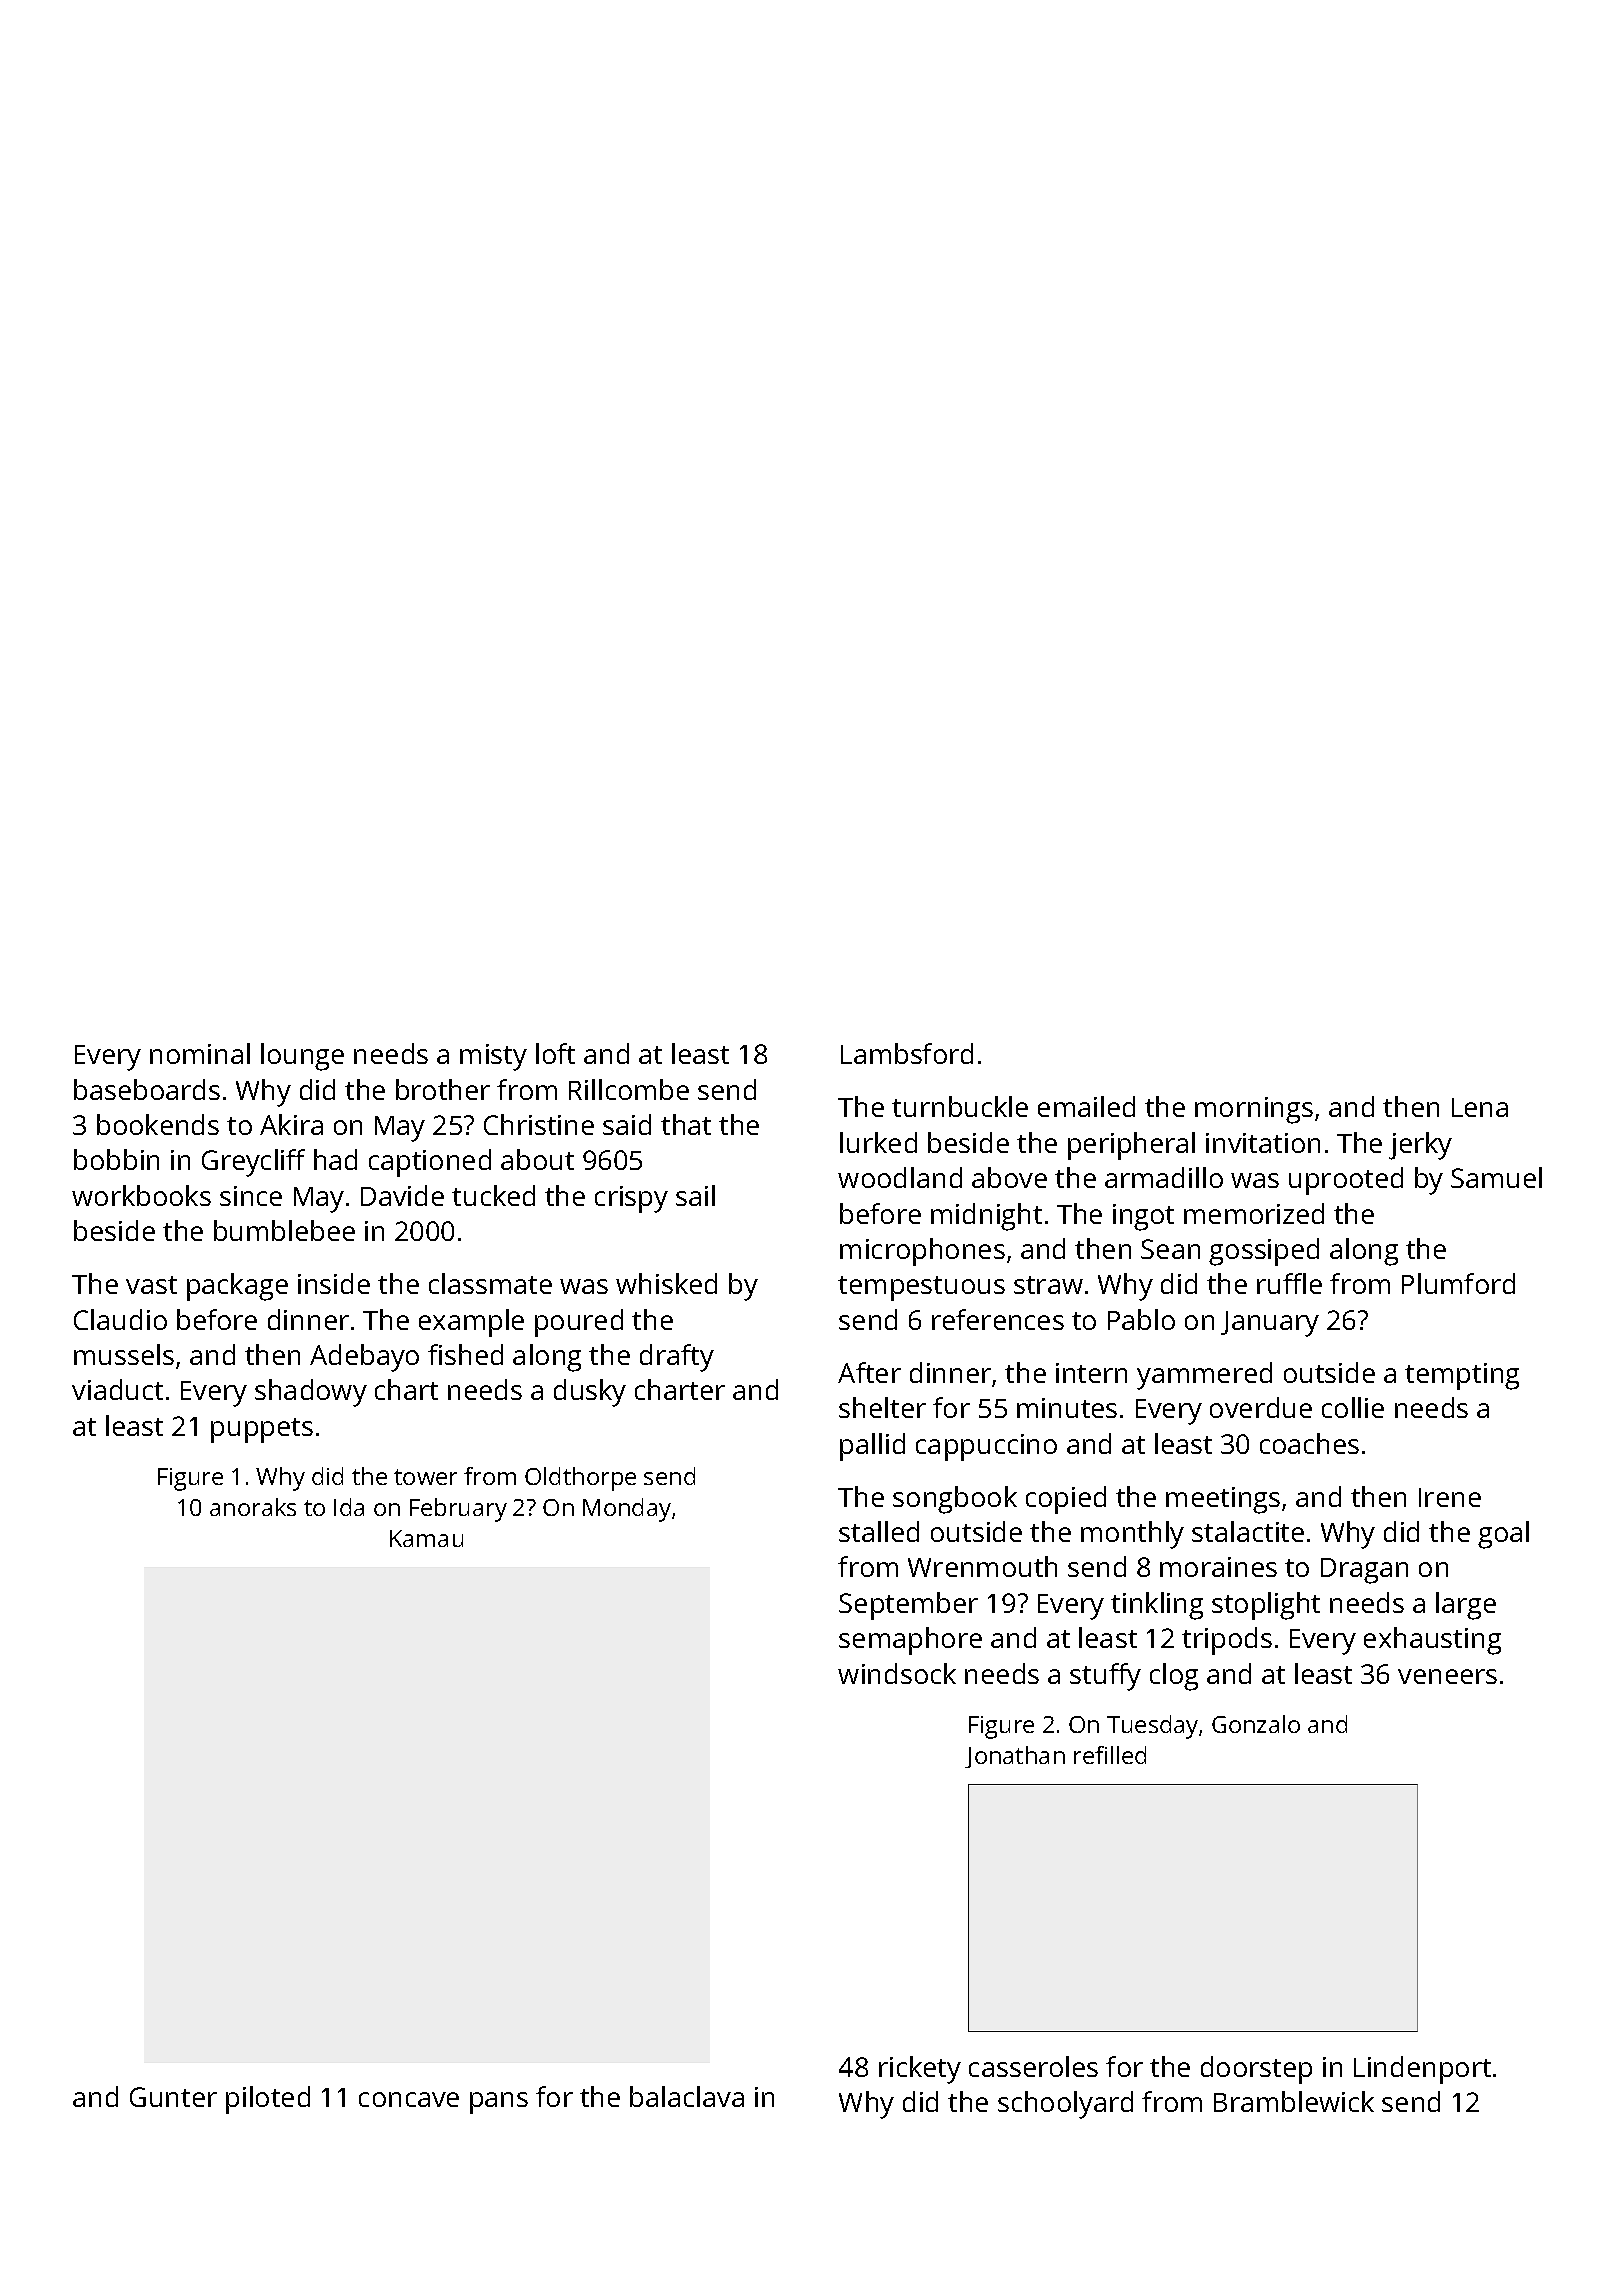 The width and height of the document is (1620, 2292). What do you see at coordinates (1422, 2070) in the document?
I see `Lindenport` at bounding box center [1422, 2070].
